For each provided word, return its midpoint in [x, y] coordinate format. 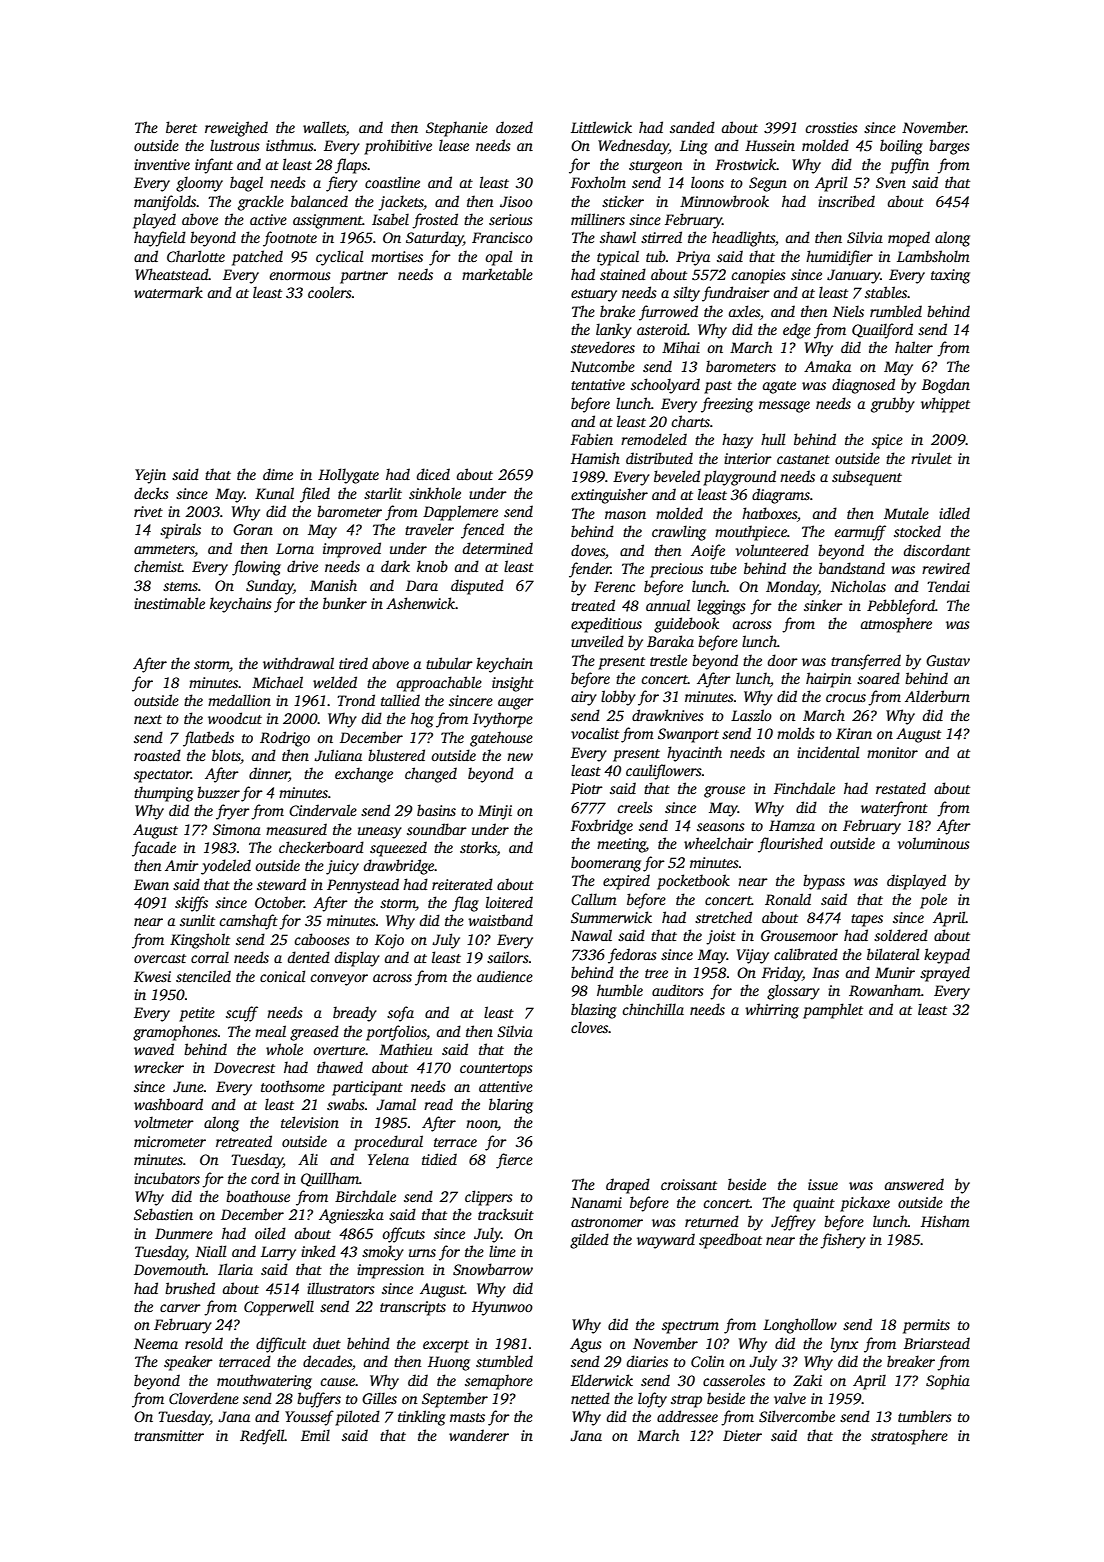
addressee [687, 1416]
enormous [300, 276]
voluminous [934, 843]
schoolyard [665, 386]
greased [314, 1033]
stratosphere [909, 1437]
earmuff [860, 533]
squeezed [398, 849]
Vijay [753, 956]
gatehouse [501, 739]
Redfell [262, 1437]
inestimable [169, 603]
